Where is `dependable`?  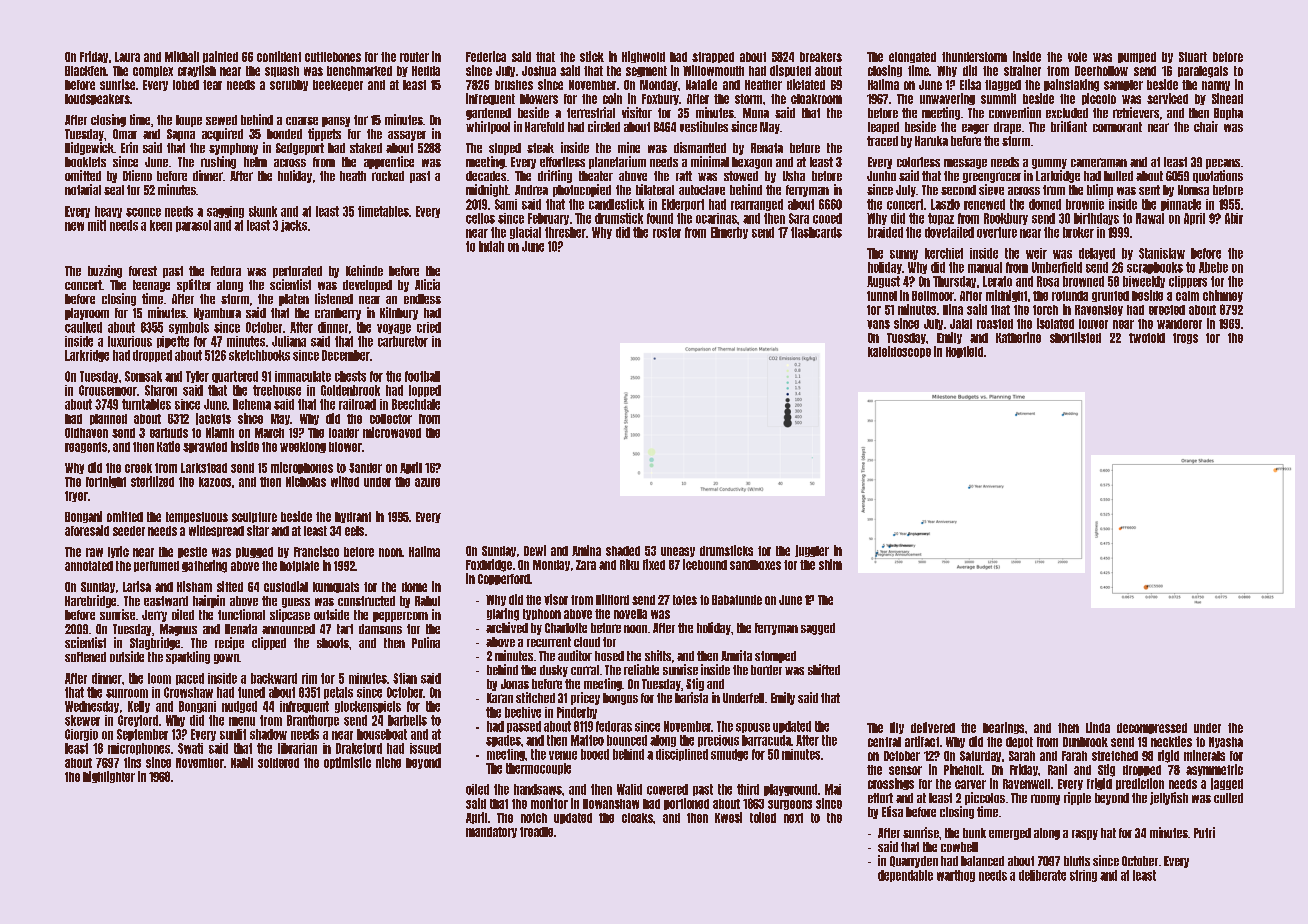
dependable is located at coordinates (905, 876).
